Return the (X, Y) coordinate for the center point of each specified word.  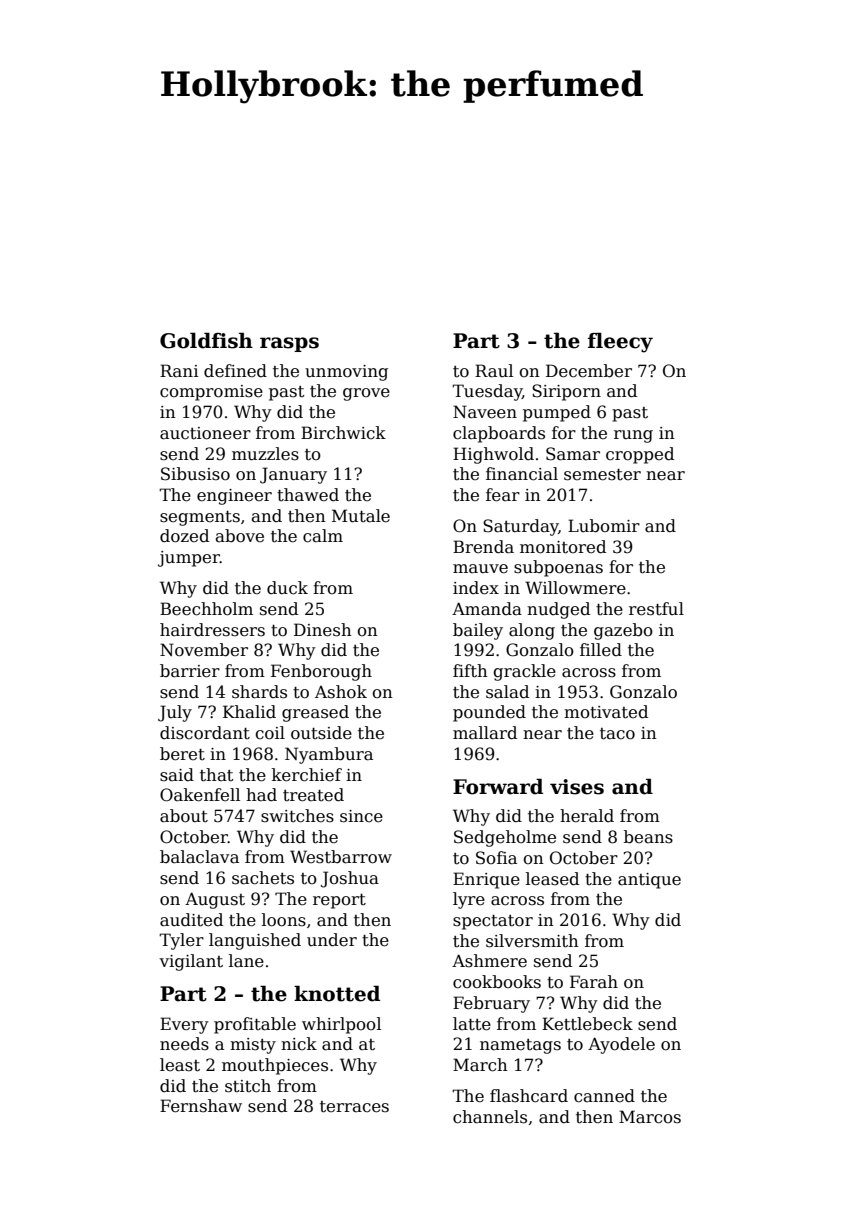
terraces (354, 1107)
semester (602, 475)
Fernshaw (201, 1106)
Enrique (486, 880)
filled (601, 650)
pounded (489, 713)
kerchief (307, 775)
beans (648, 837)
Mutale (361, 516)
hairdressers (212, 630)
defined (235, 371)
